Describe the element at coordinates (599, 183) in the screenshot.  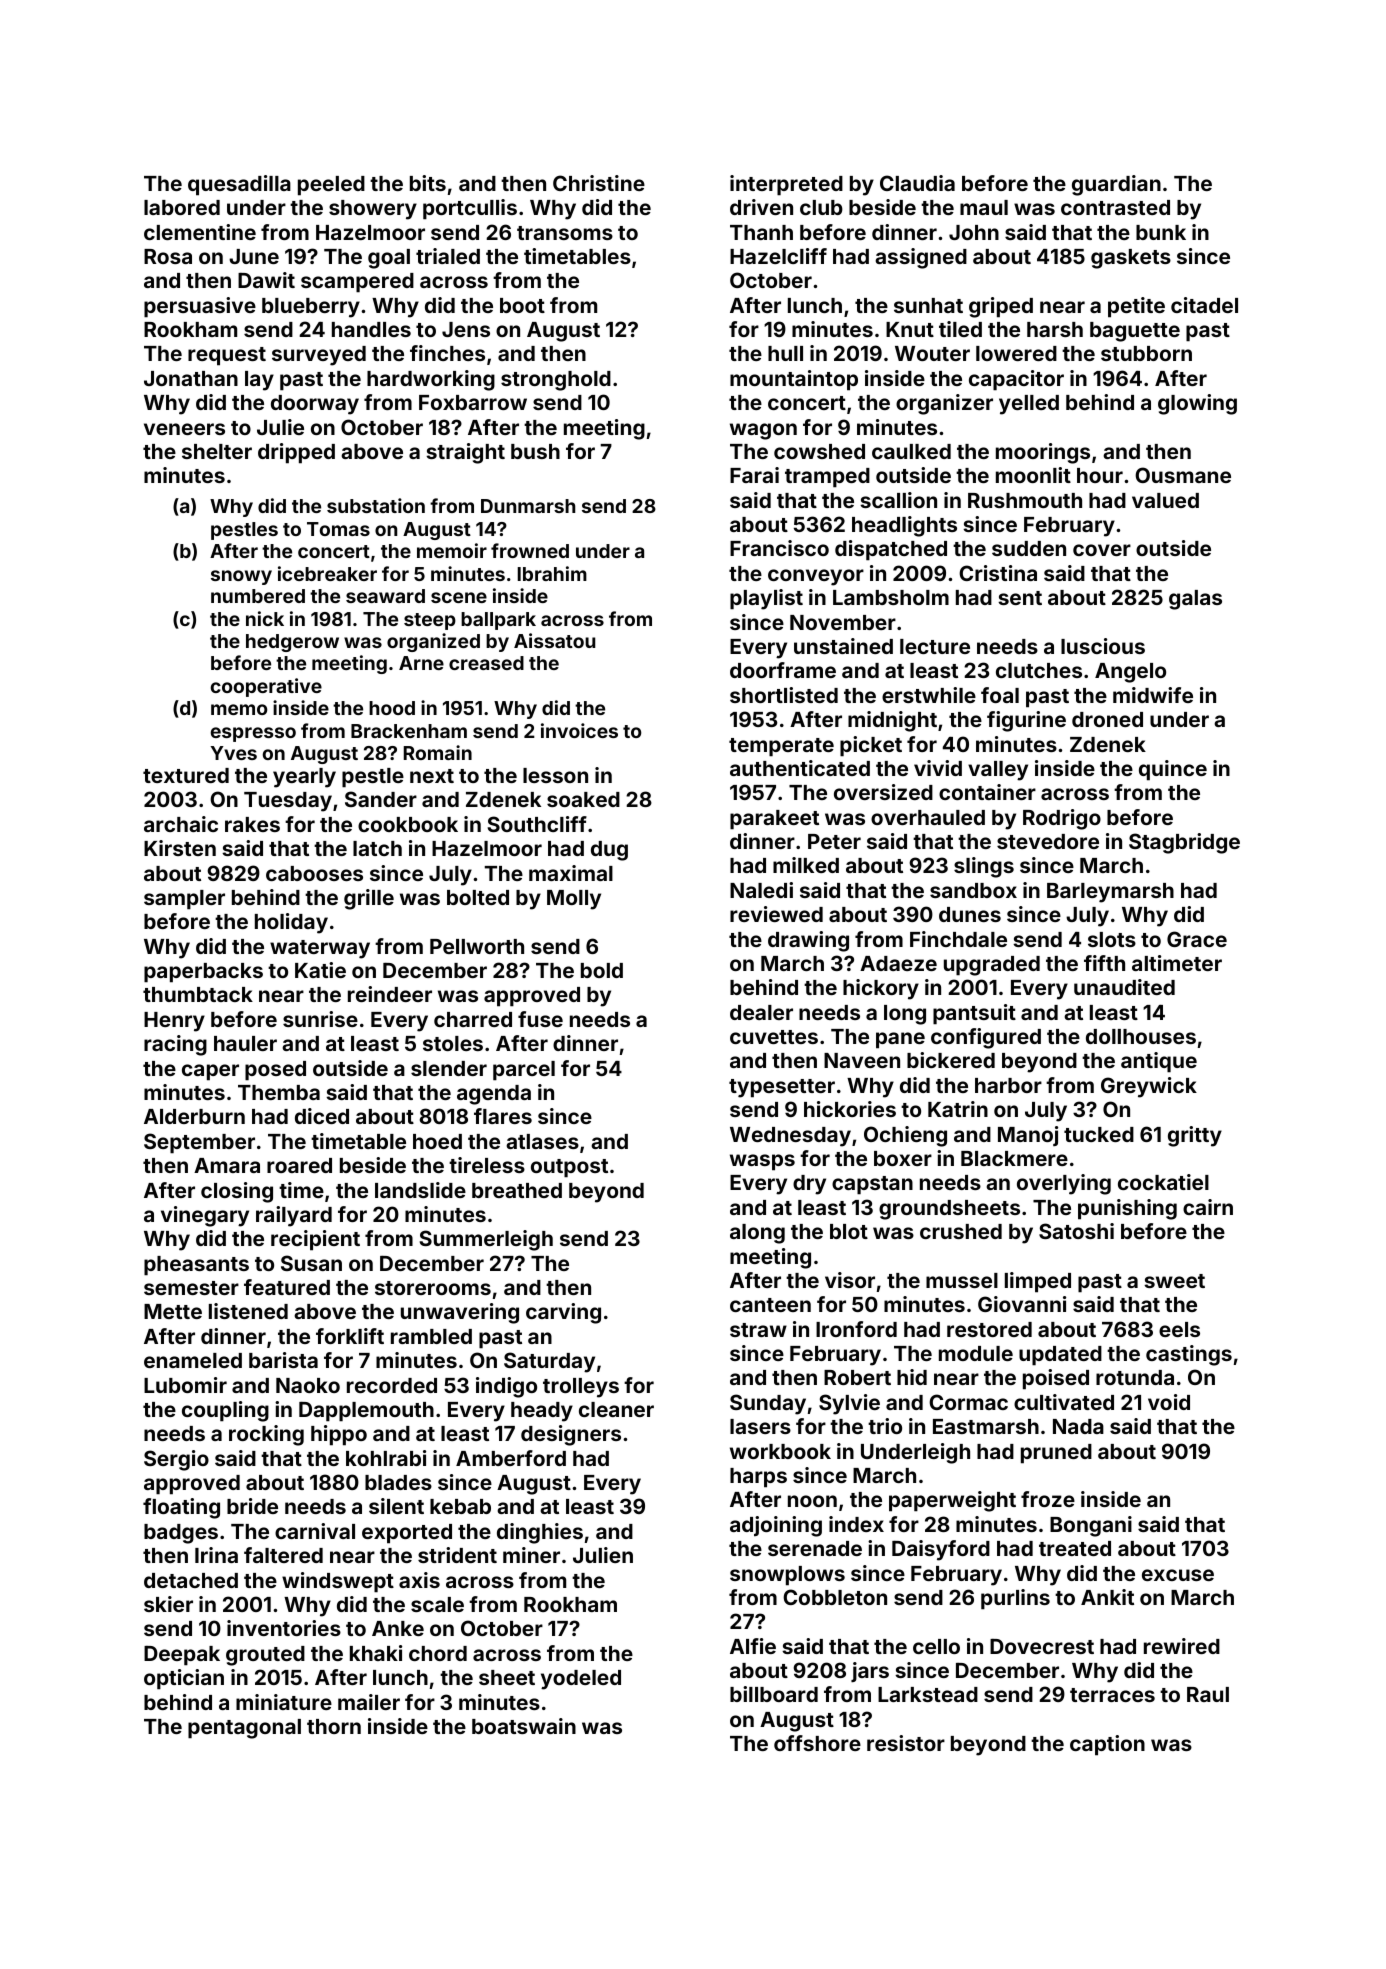
I see `Christine` at that location.
